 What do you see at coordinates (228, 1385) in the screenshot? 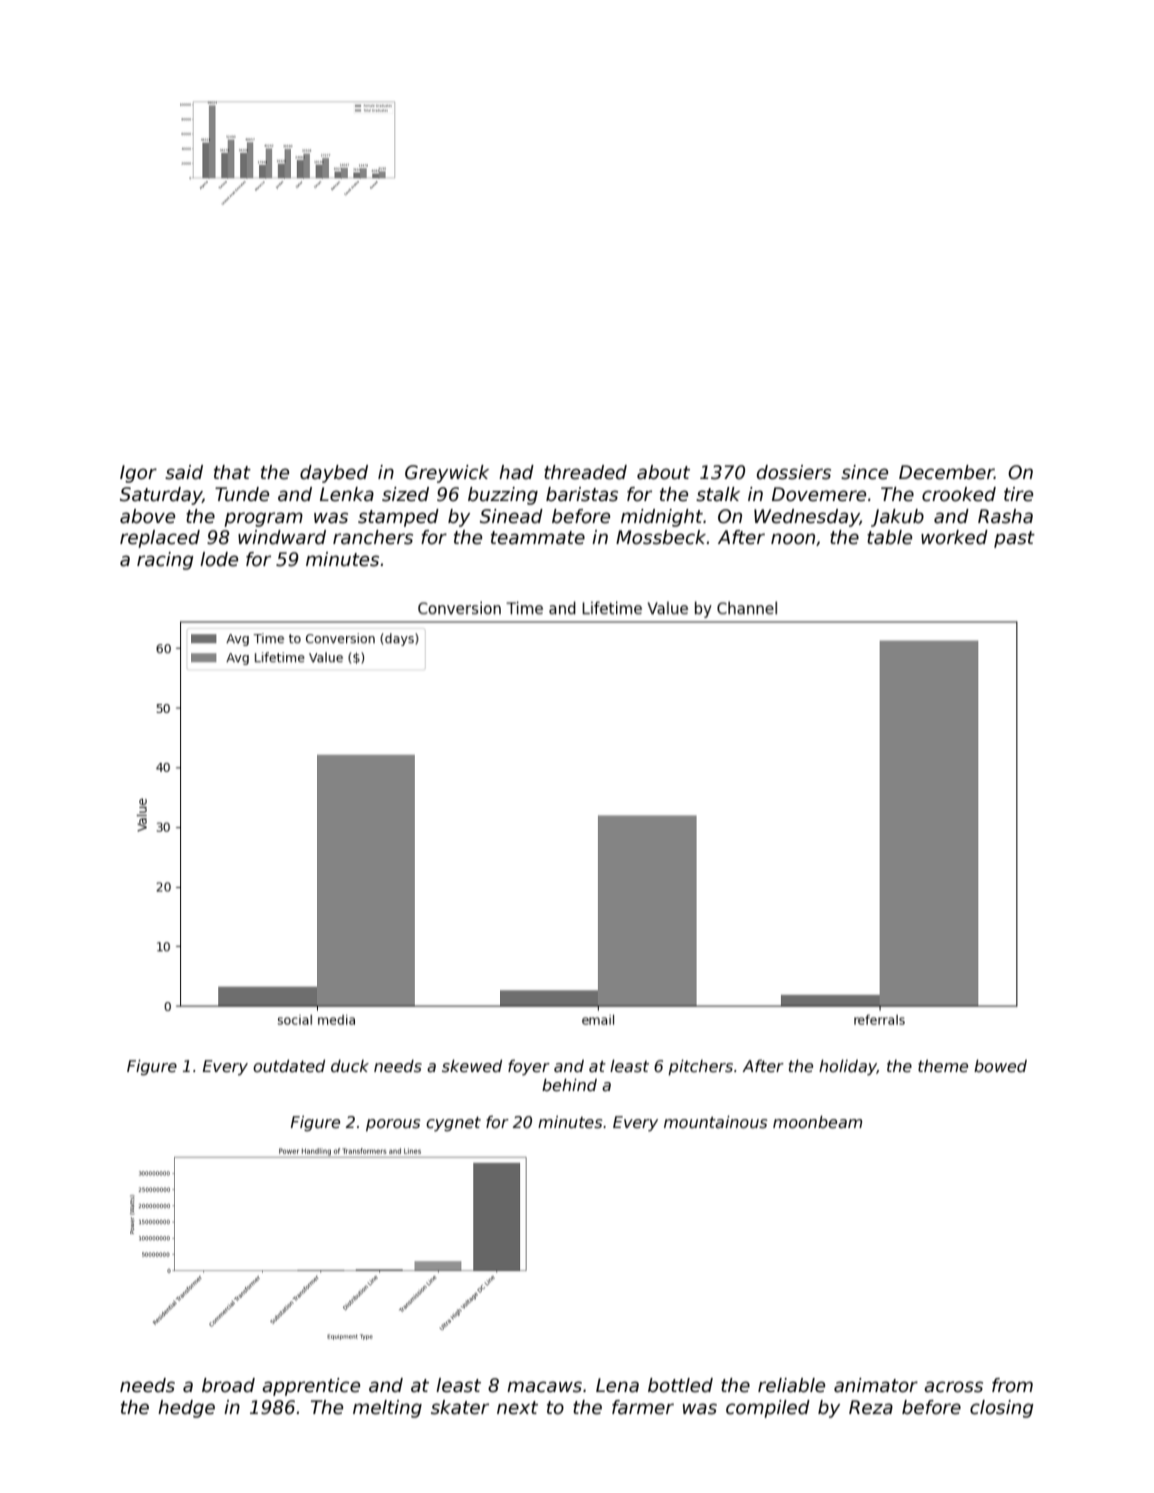
I see `broad` at bounding box center [228, 1385].
